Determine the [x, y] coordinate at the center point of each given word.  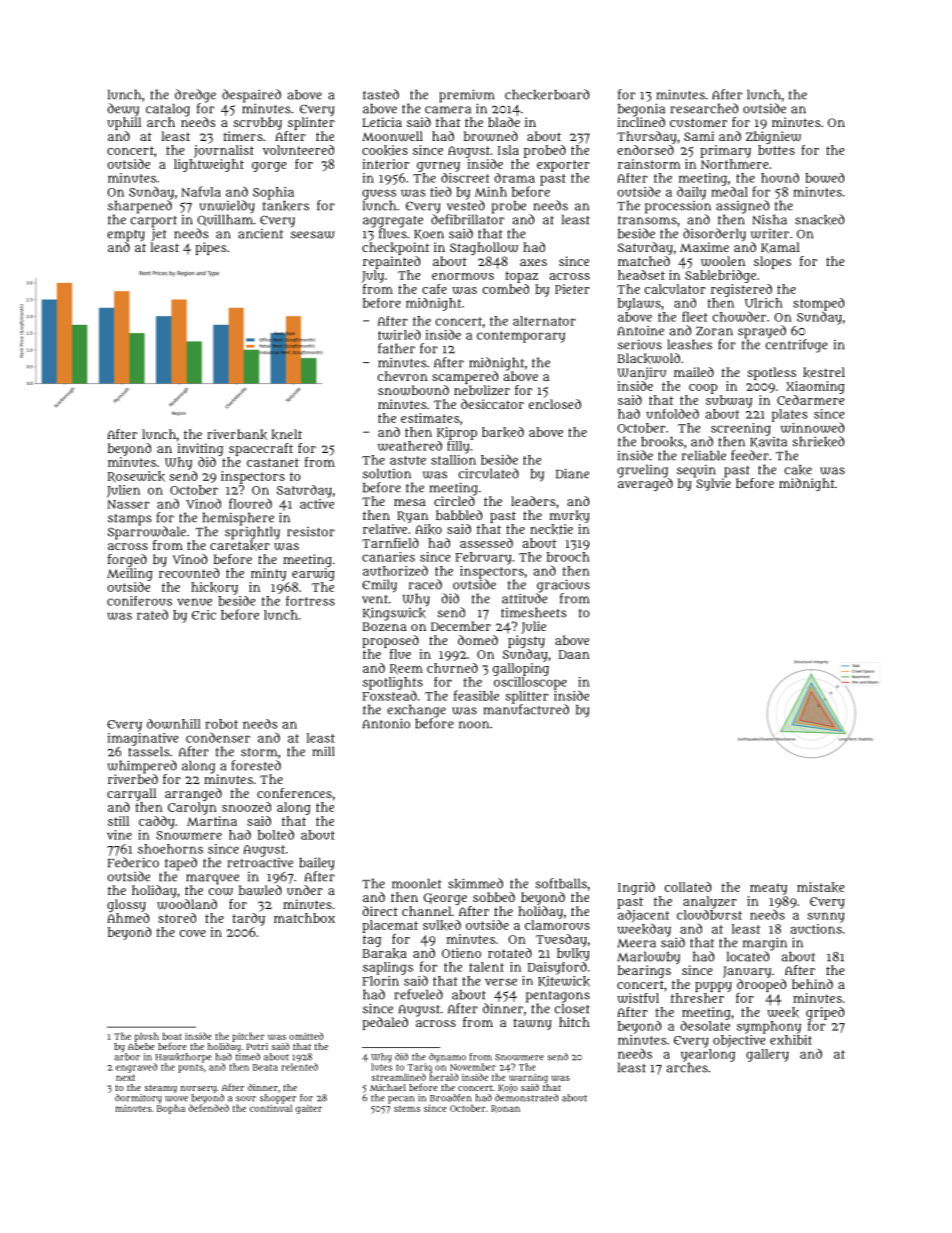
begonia [641, 110]
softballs [561, 883]
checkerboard [547, 94]
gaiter [308, 1109]
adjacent [643, 916]
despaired [251, 96]
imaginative [143, 739]
